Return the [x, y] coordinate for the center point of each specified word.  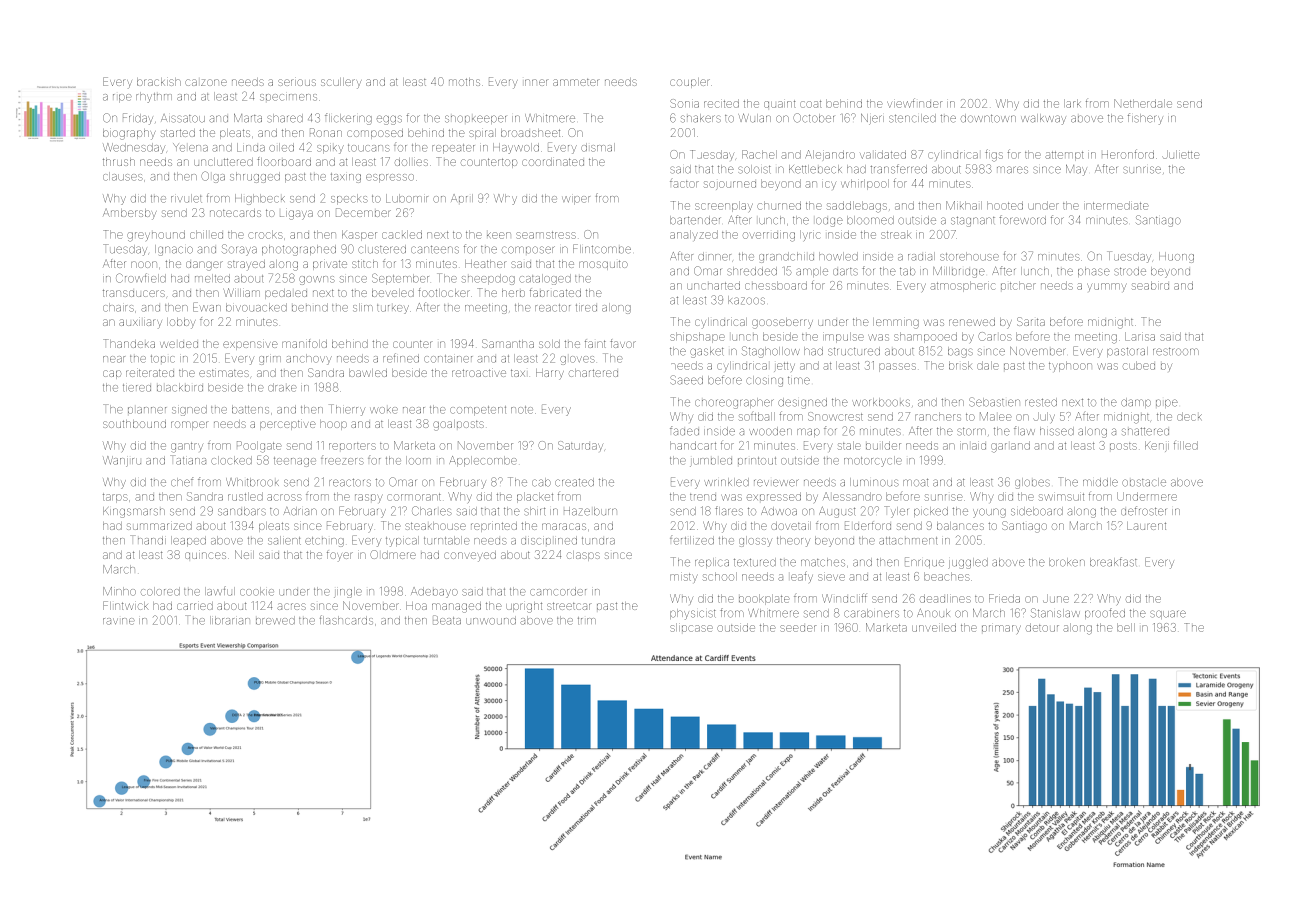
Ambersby [130, 214]
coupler [690, 83]
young [989, 513]
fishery [1145, 119]
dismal [598, 147]
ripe [122, 98]
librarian [230, 620]
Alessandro [852, 496]
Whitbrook [252, 482]
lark [1072, 103]
